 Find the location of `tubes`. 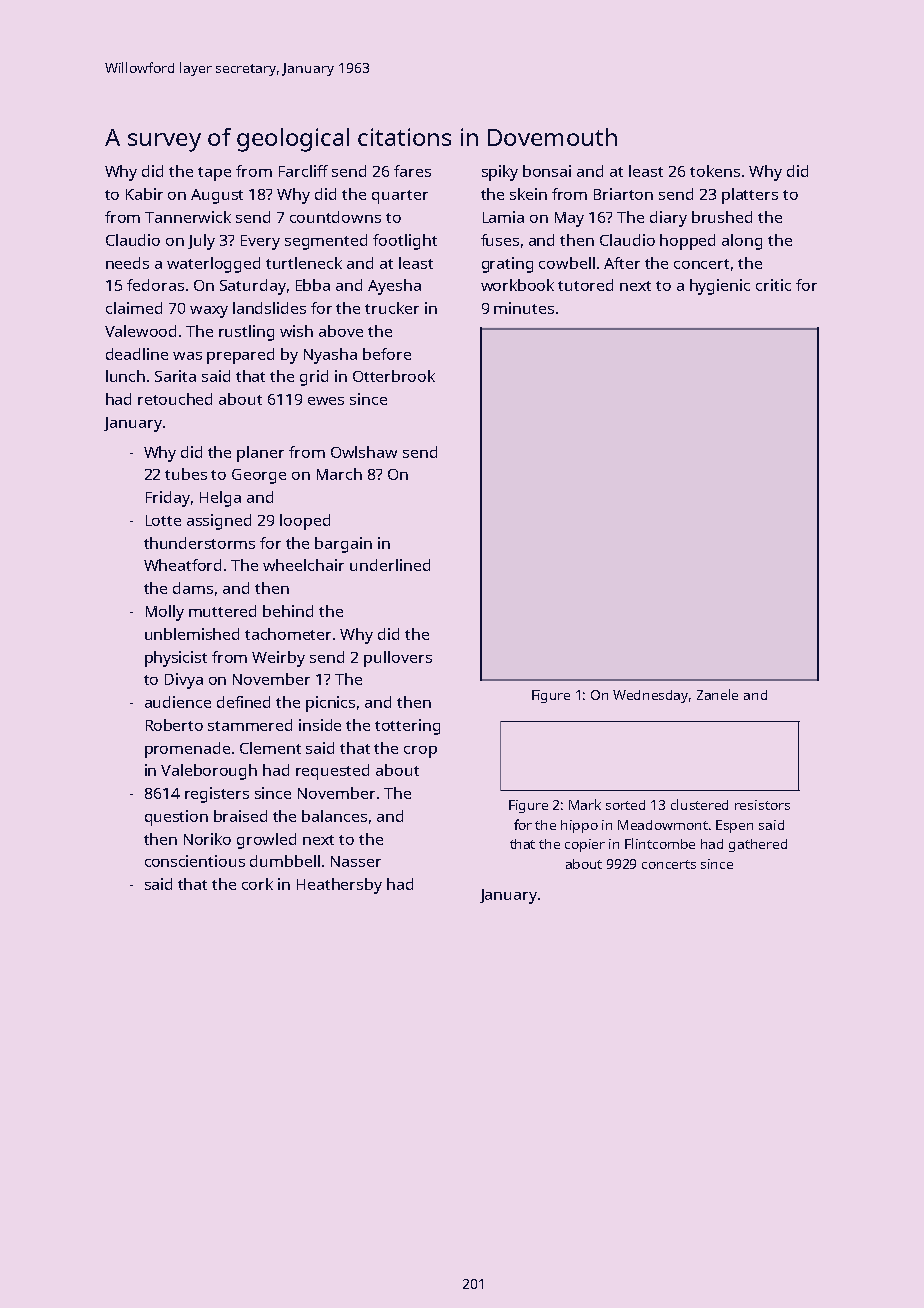

tubes is located at coordinates (186, 474).
